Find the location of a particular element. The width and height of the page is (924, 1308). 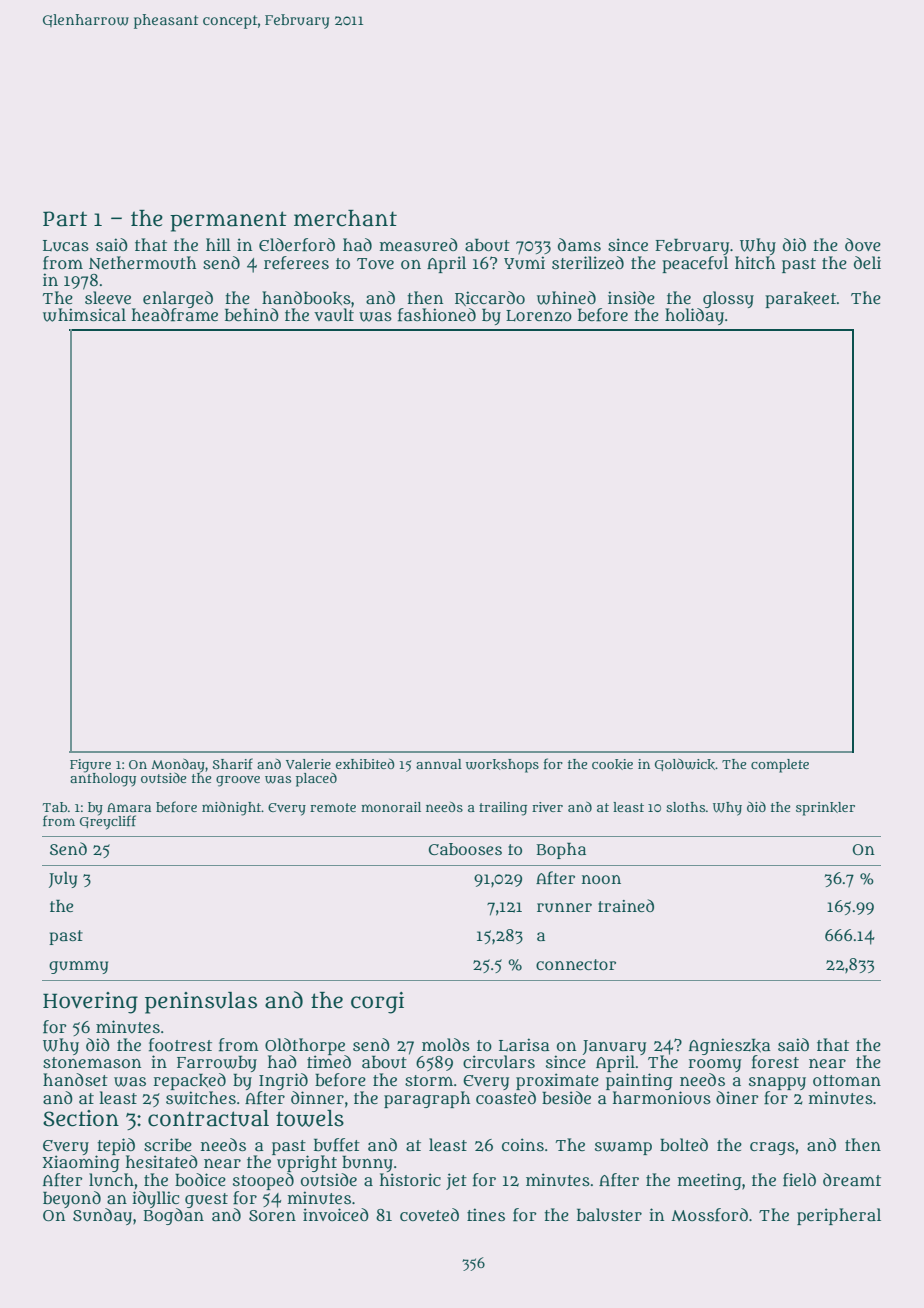

merchant is located at coordinates (345, 218).
